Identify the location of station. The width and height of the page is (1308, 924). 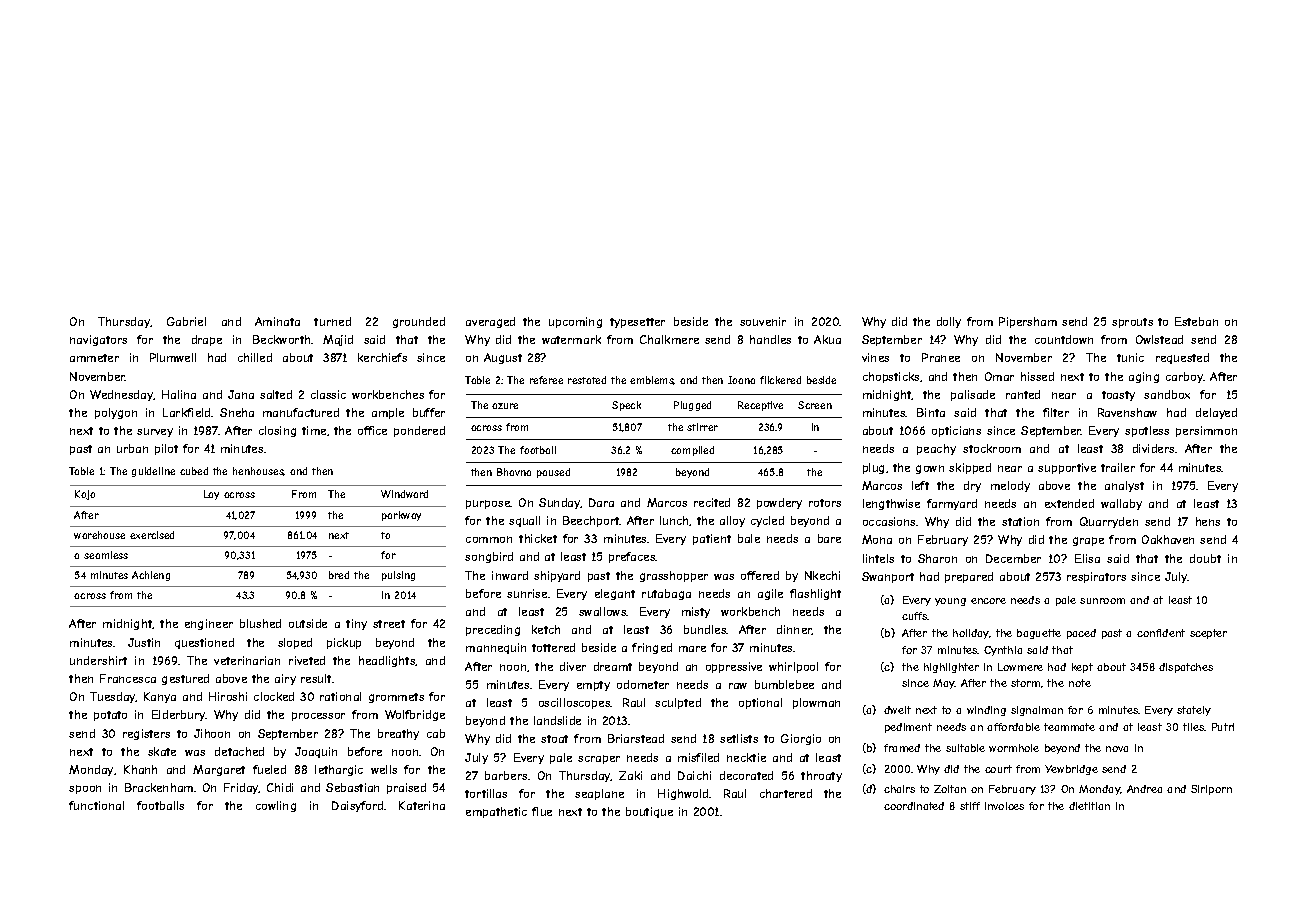
(1020, 521).
